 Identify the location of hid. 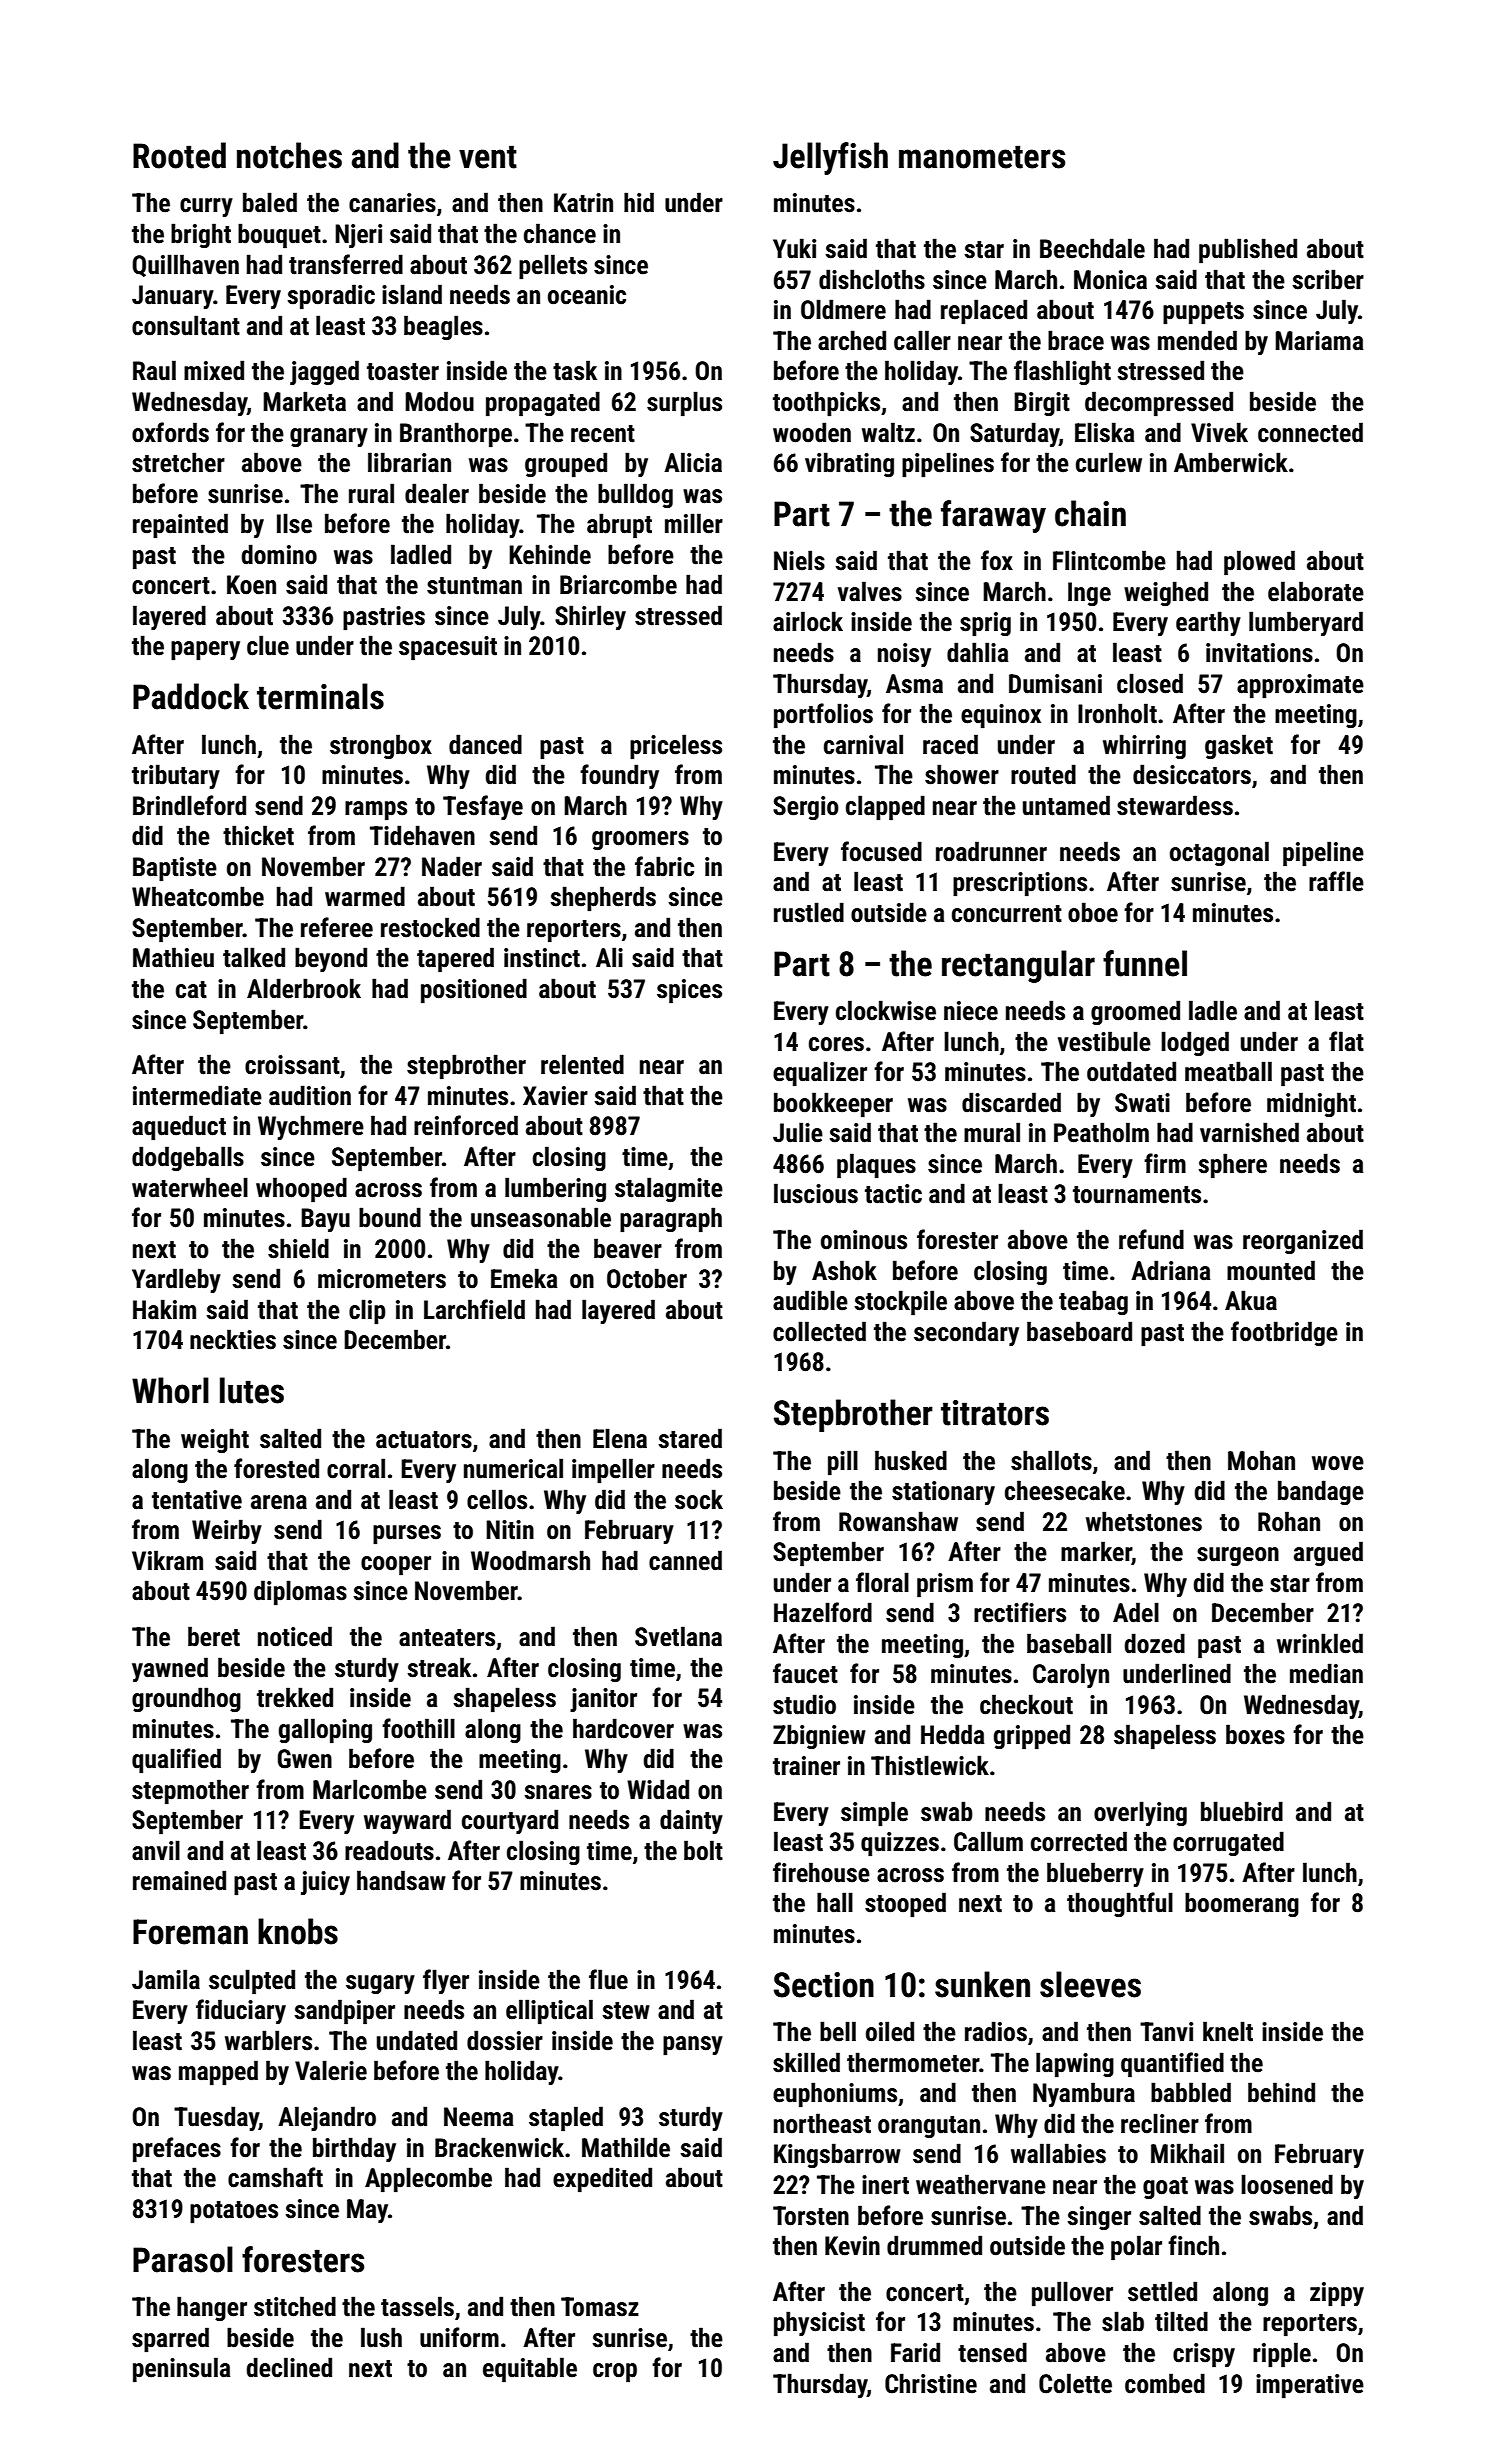
(639, 202).
